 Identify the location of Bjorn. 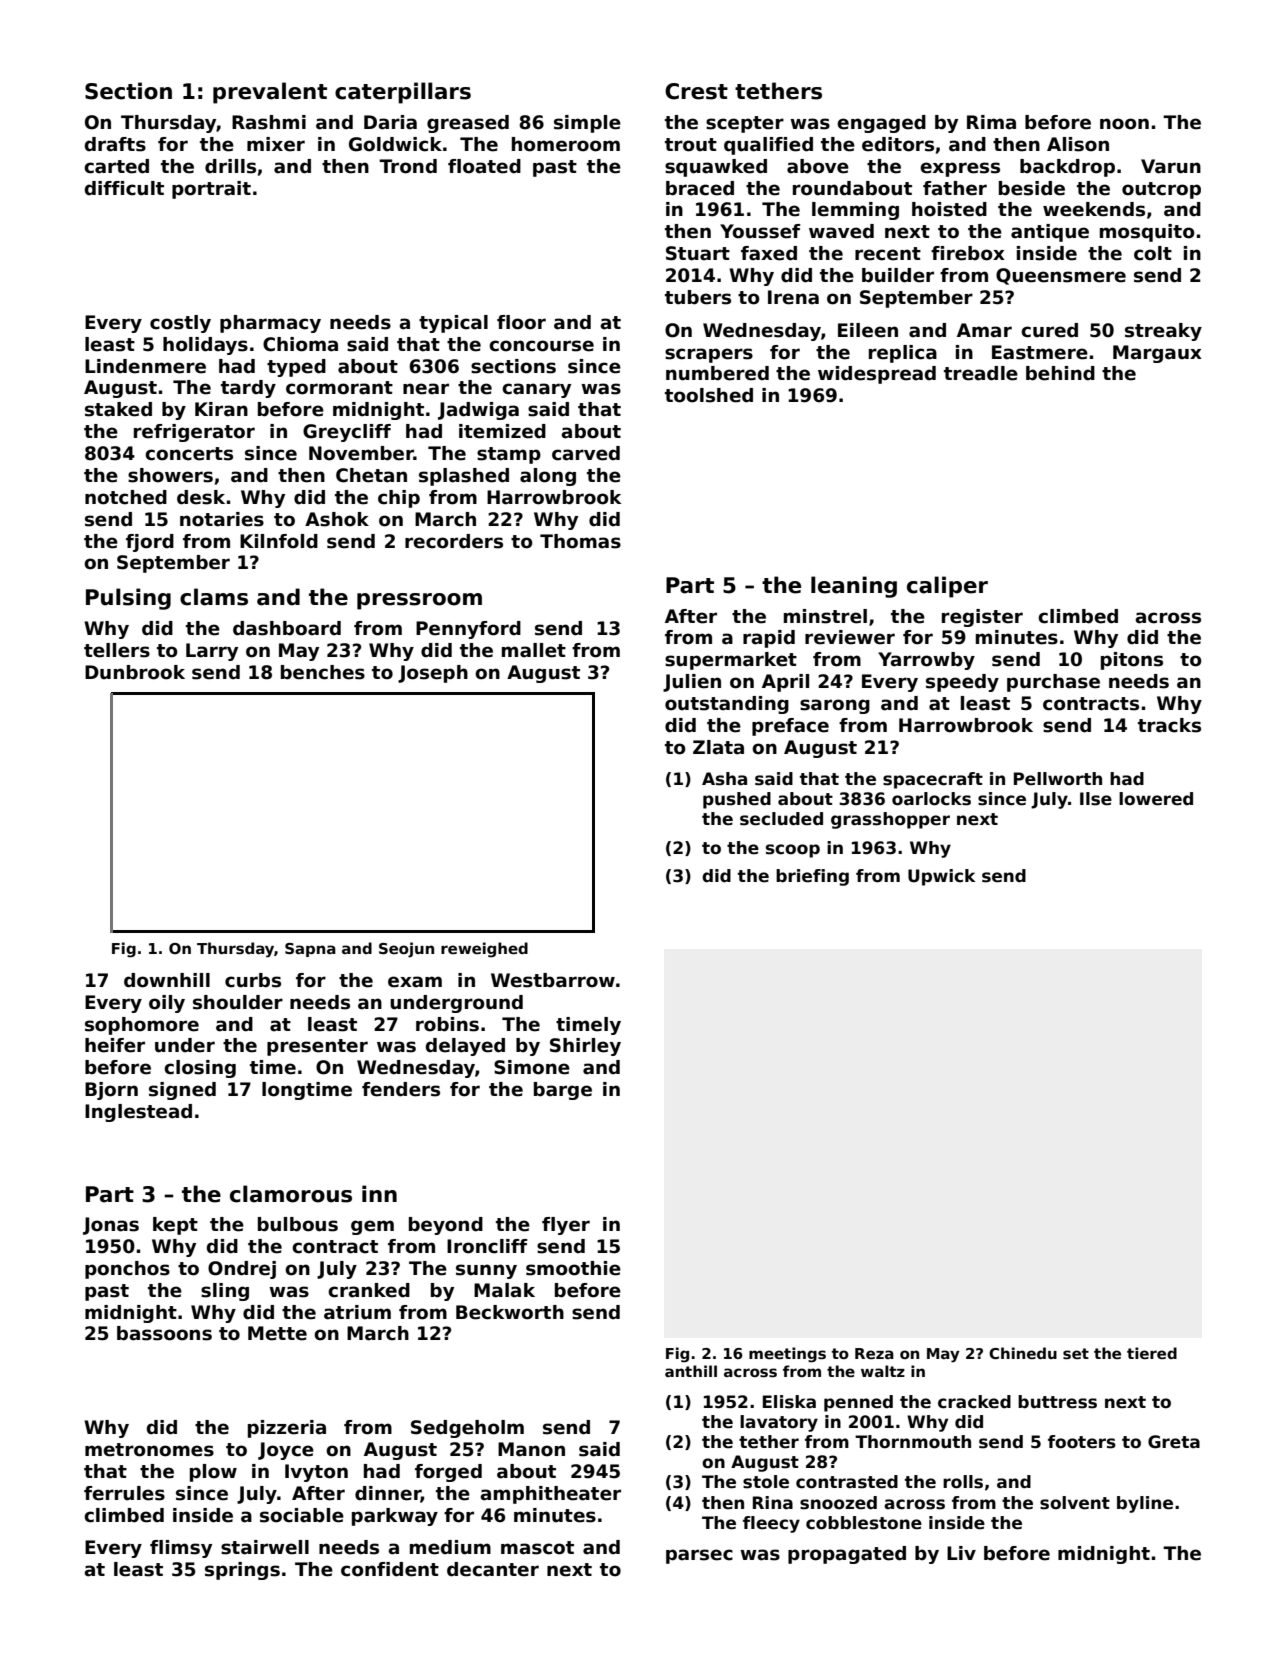
(111, 1091).
